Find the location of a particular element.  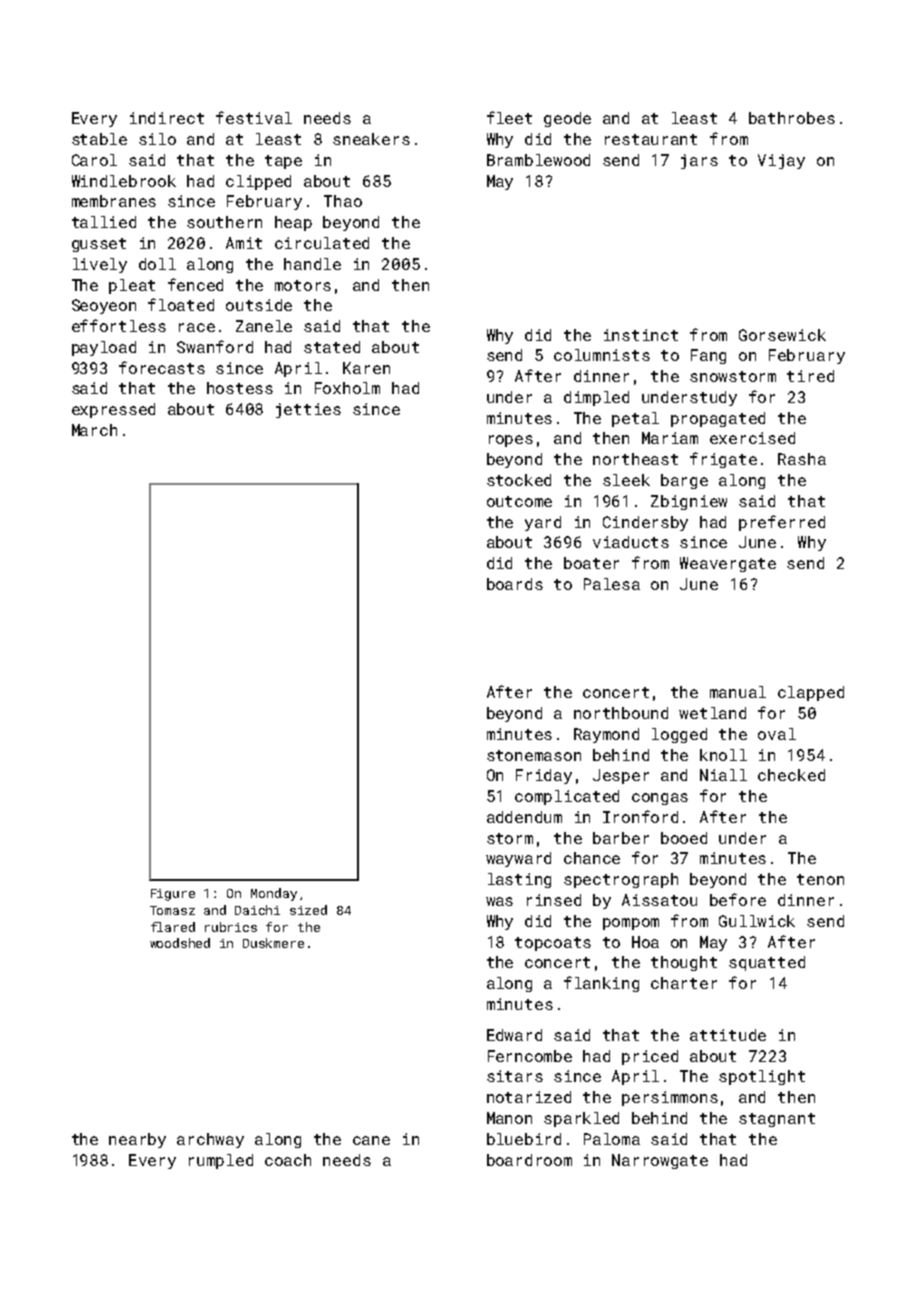

membranes is located at coordinates (114, 201).
